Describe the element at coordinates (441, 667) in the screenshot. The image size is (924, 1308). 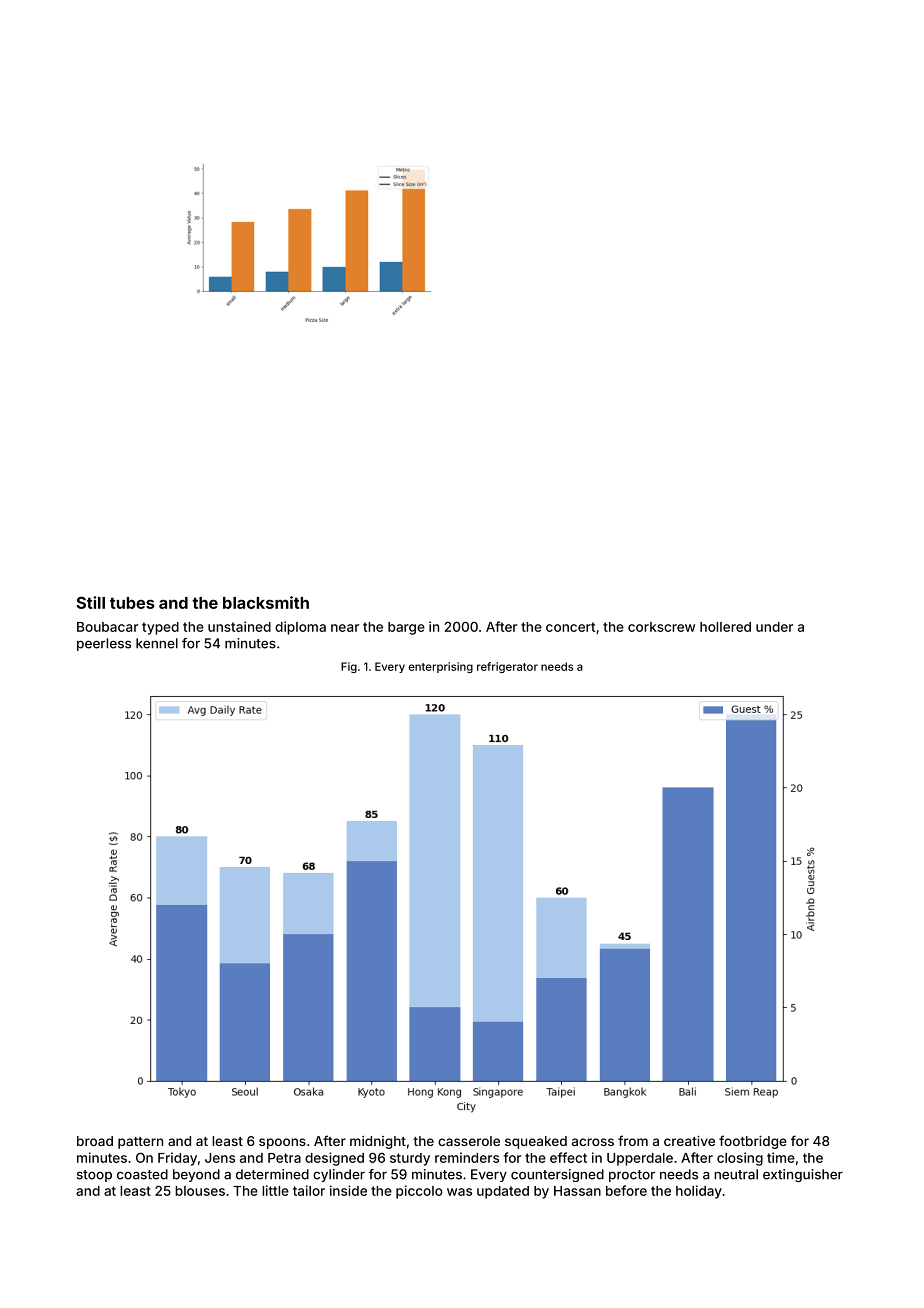
I see `enterprising` at that location.
